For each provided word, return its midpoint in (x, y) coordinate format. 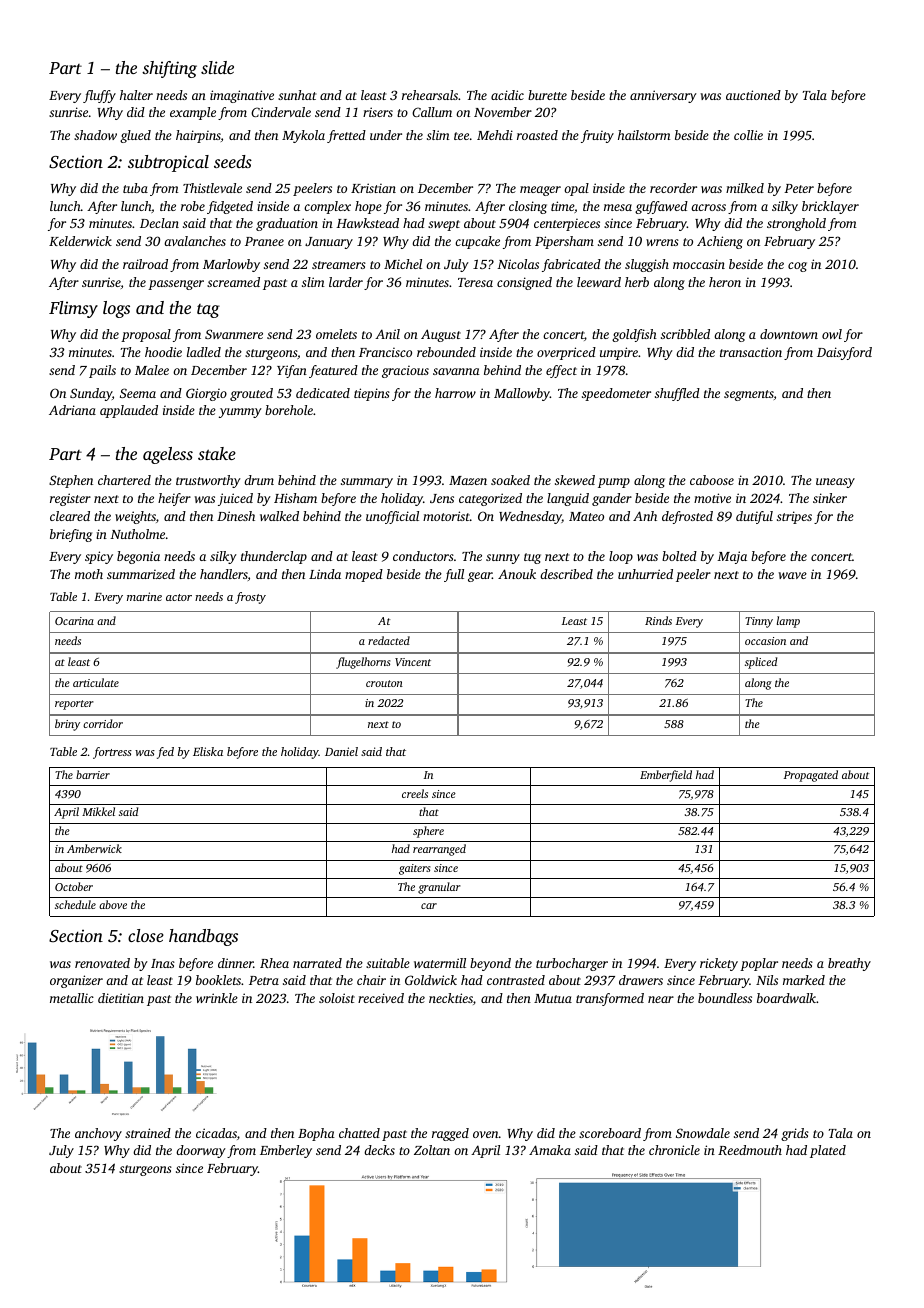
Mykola (303, 136)
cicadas (216, 1133)
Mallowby (522, 394)
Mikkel (98, 811)
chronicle (674, 1150)
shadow (95, 135)
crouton (384, 683)
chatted (359, 1133)
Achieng (720, 242)
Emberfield (666, 776)
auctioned (753, 95)
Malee (152, 370)
